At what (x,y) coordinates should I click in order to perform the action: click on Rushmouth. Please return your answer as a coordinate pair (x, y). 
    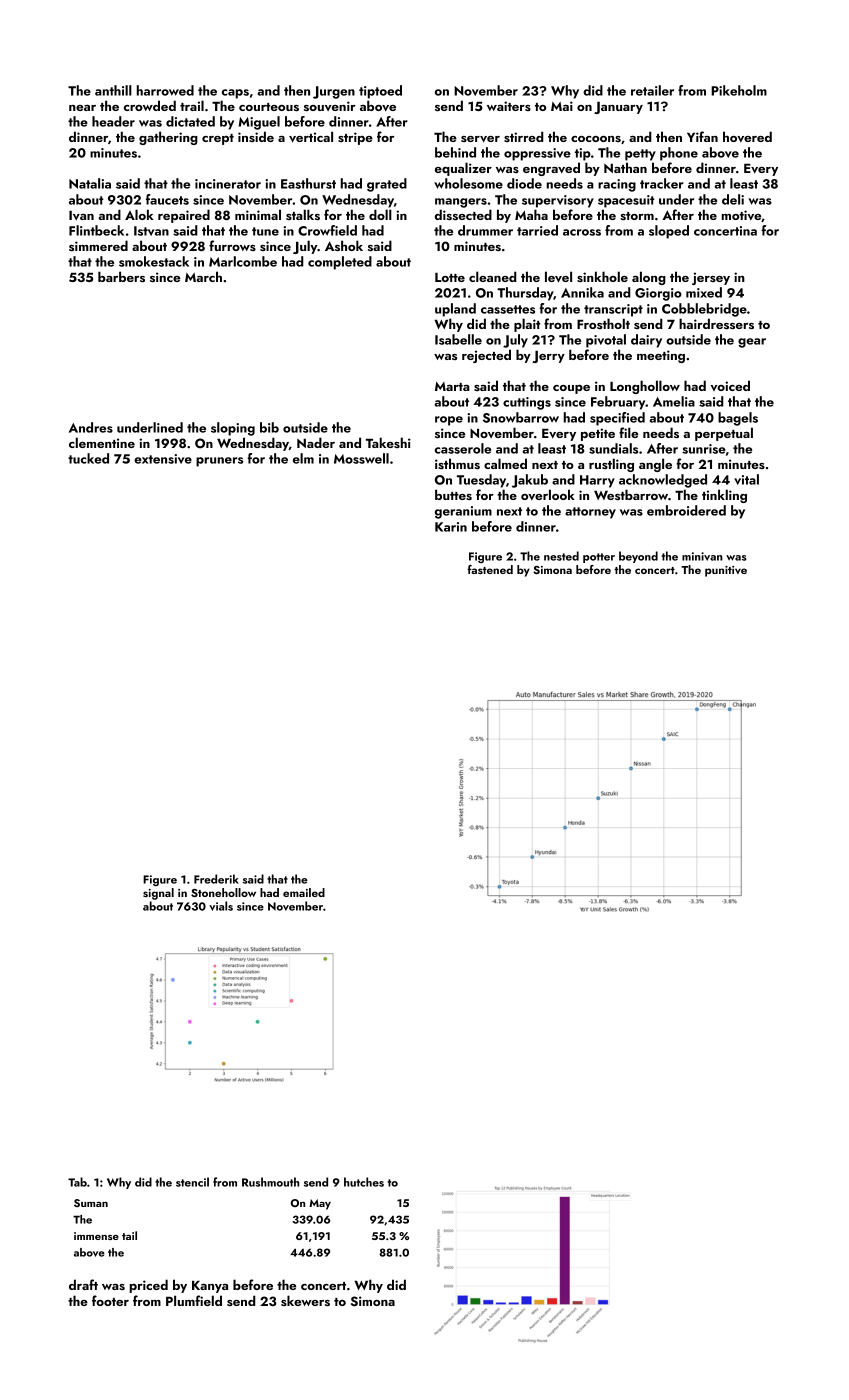
    Looking at the image, I should click on (270, 1182).
